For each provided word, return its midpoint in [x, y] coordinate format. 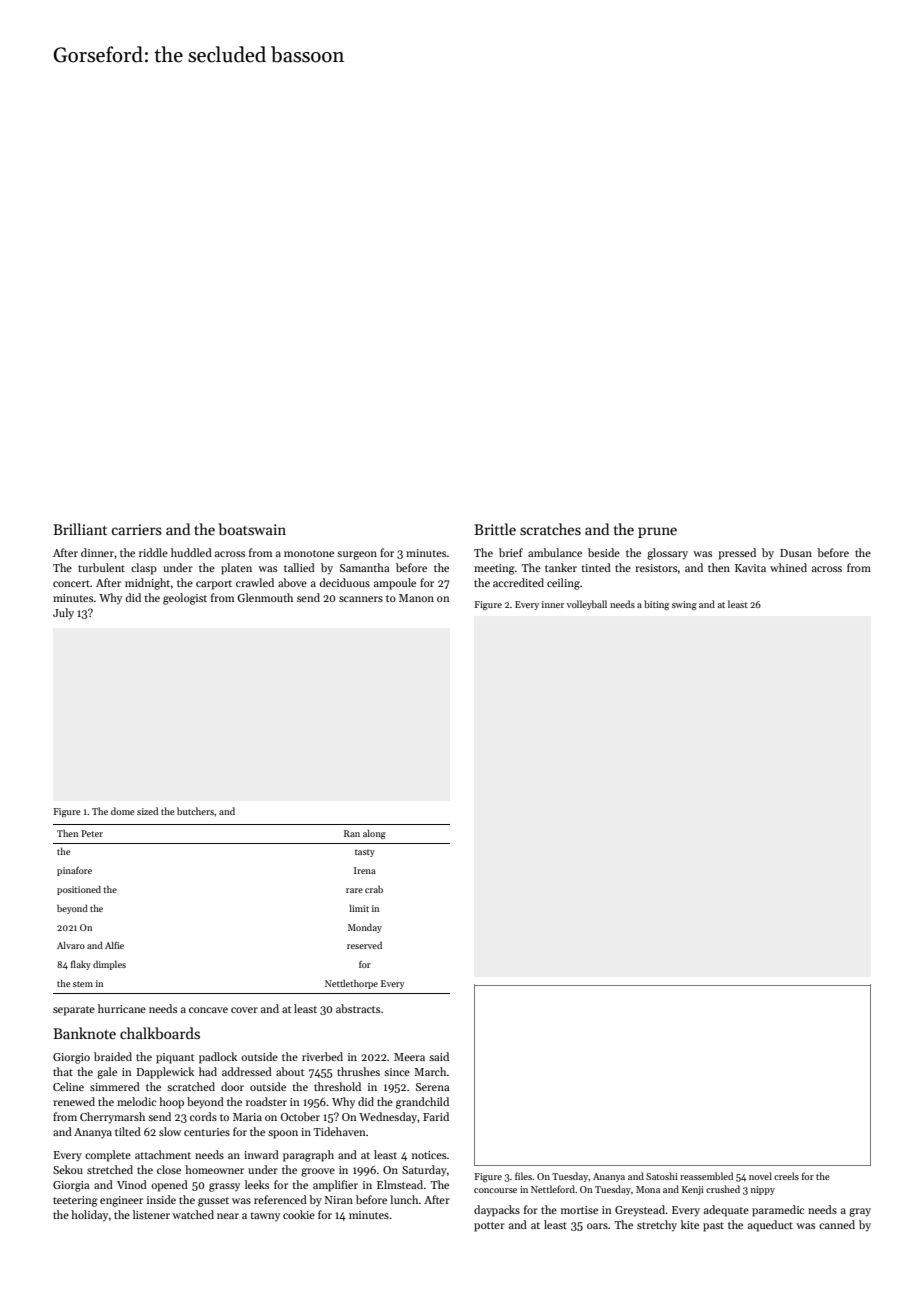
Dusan [796, 553]
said [439, 1056]
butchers [195, 811]
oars [597, 1226]
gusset [213, 1202]
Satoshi [662, 1176]
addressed [247, 1071]
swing [684, 605]
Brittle [495, 529]
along [374, 834]
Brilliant [80, 529]
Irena [365, 870]
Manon [416, 598]
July [63, 614]
